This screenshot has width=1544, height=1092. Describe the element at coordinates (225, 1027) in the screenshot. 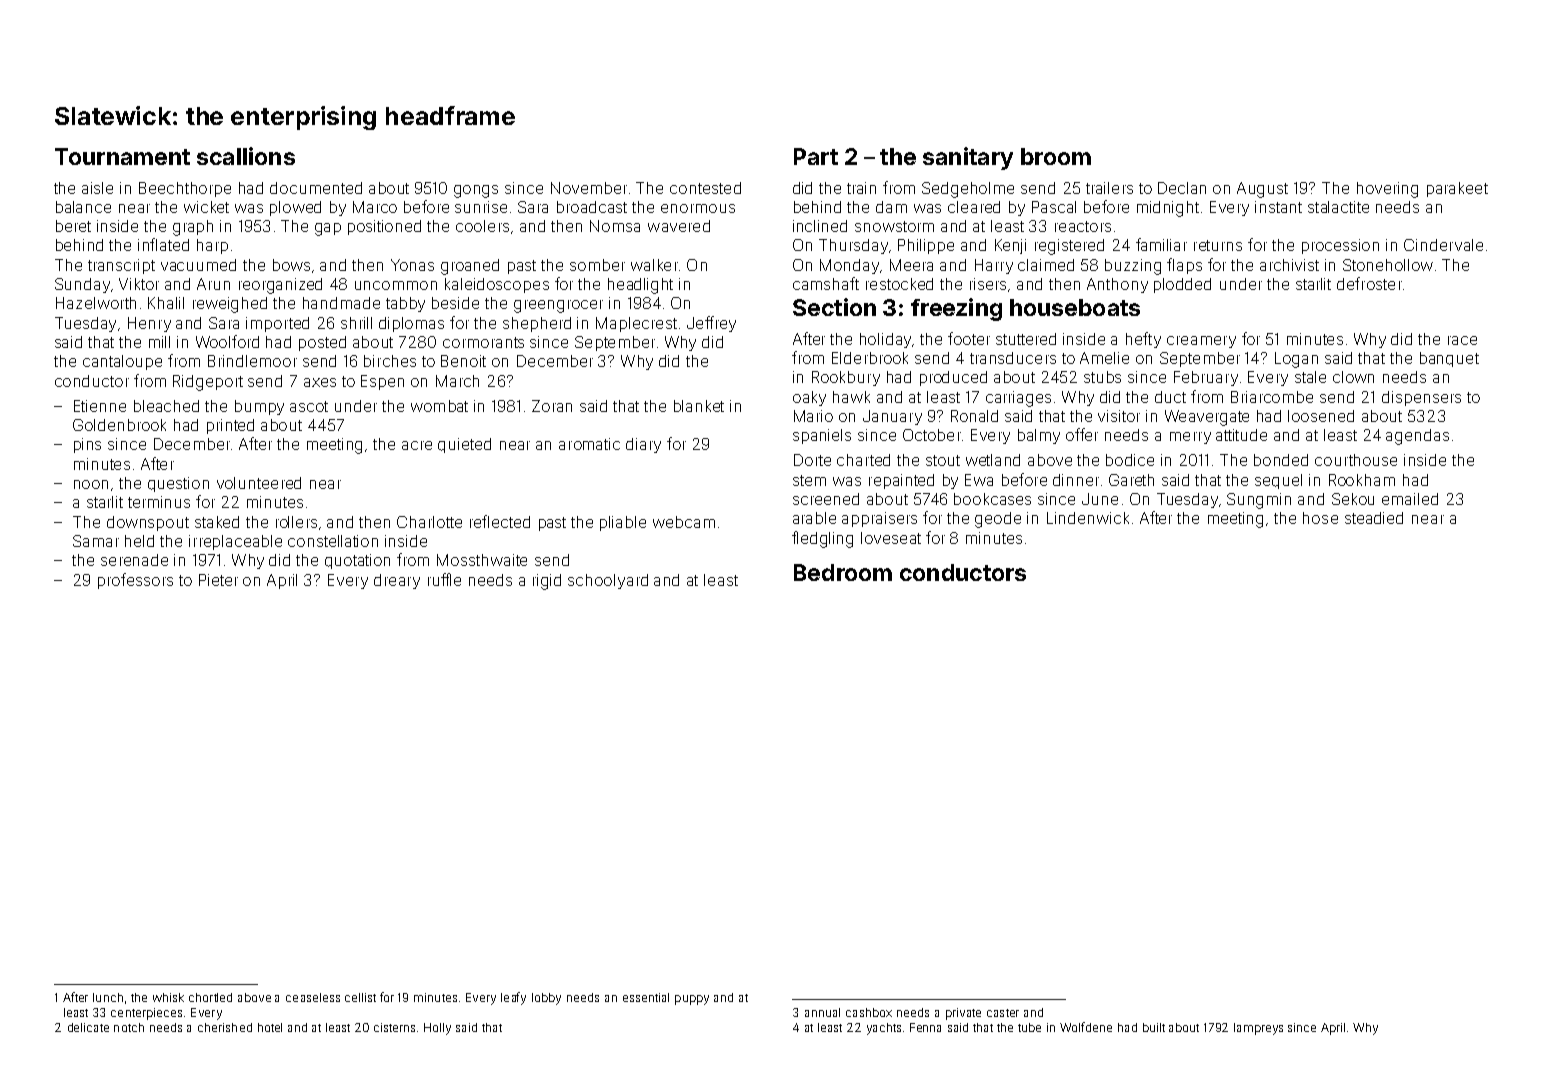

I see `cherished` at that location.
